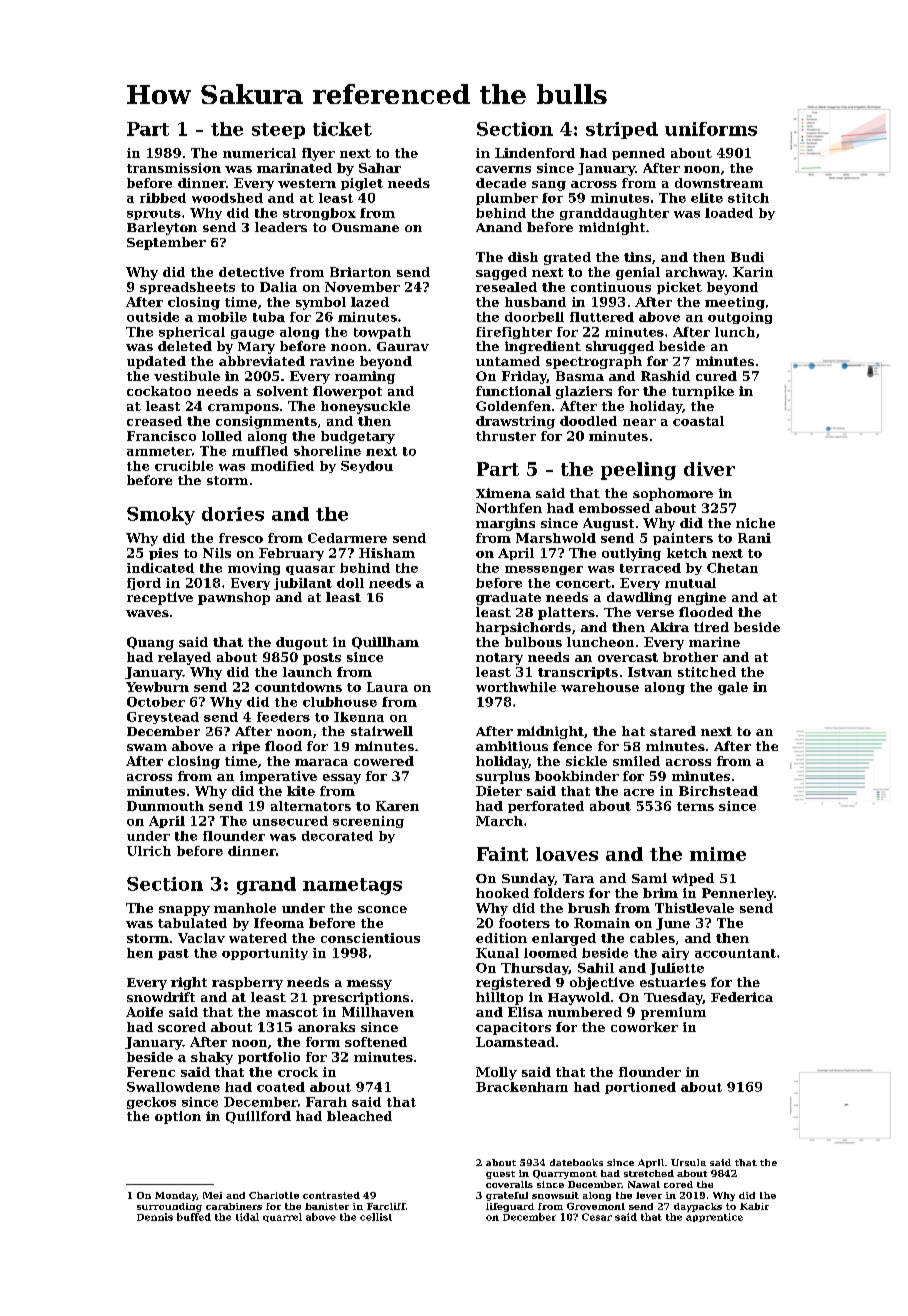  What do you see at coordinates (382, 731) in the screenshot?
I see `stairwell` at bounding box center [382, 731].
